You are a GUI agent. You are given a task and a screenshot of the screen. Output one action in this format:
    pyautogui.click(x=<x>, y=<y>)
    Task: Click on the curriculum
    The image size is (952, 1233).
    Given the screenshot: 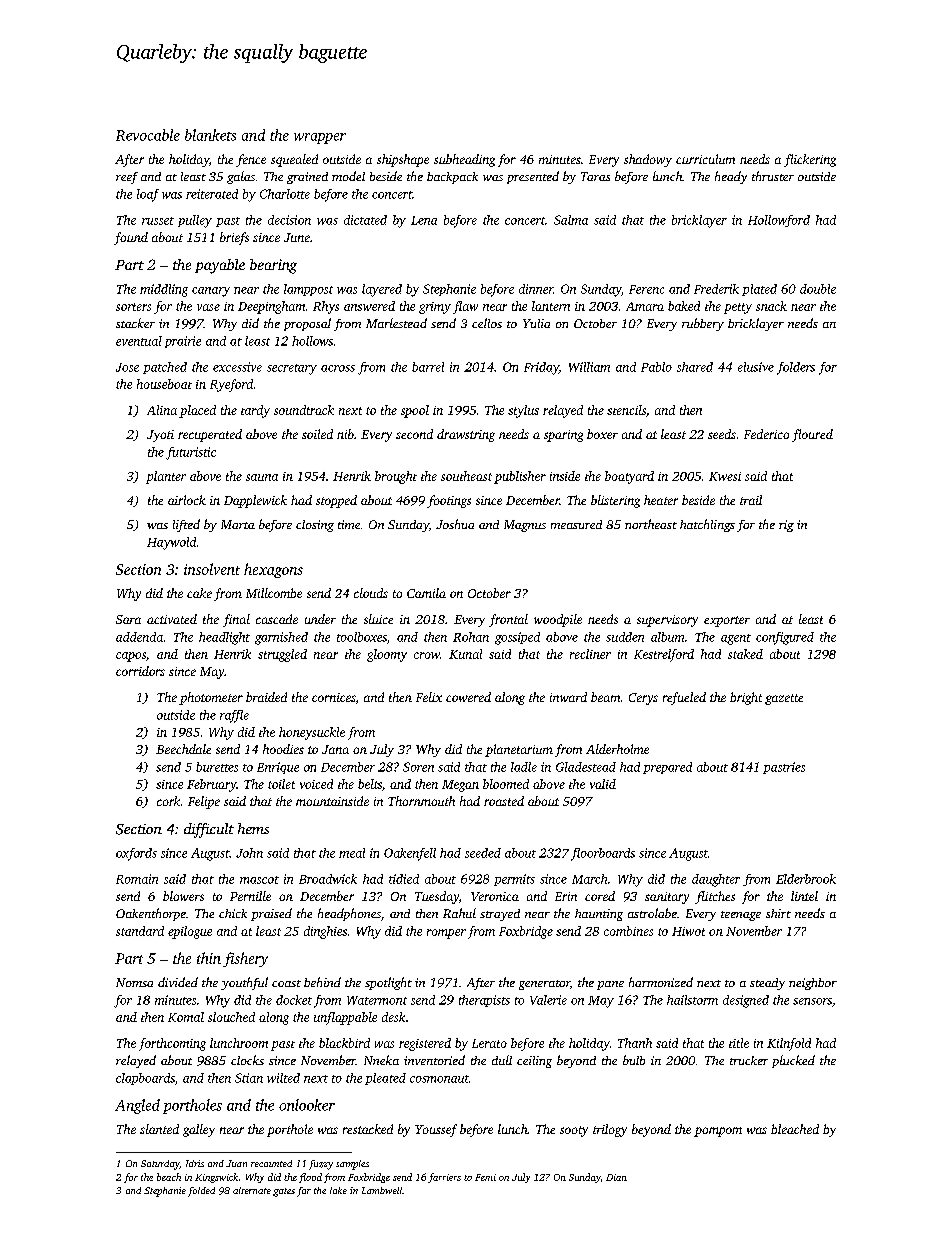 What is the action you would take?
    pyautogui.click(x=705, y=159)
